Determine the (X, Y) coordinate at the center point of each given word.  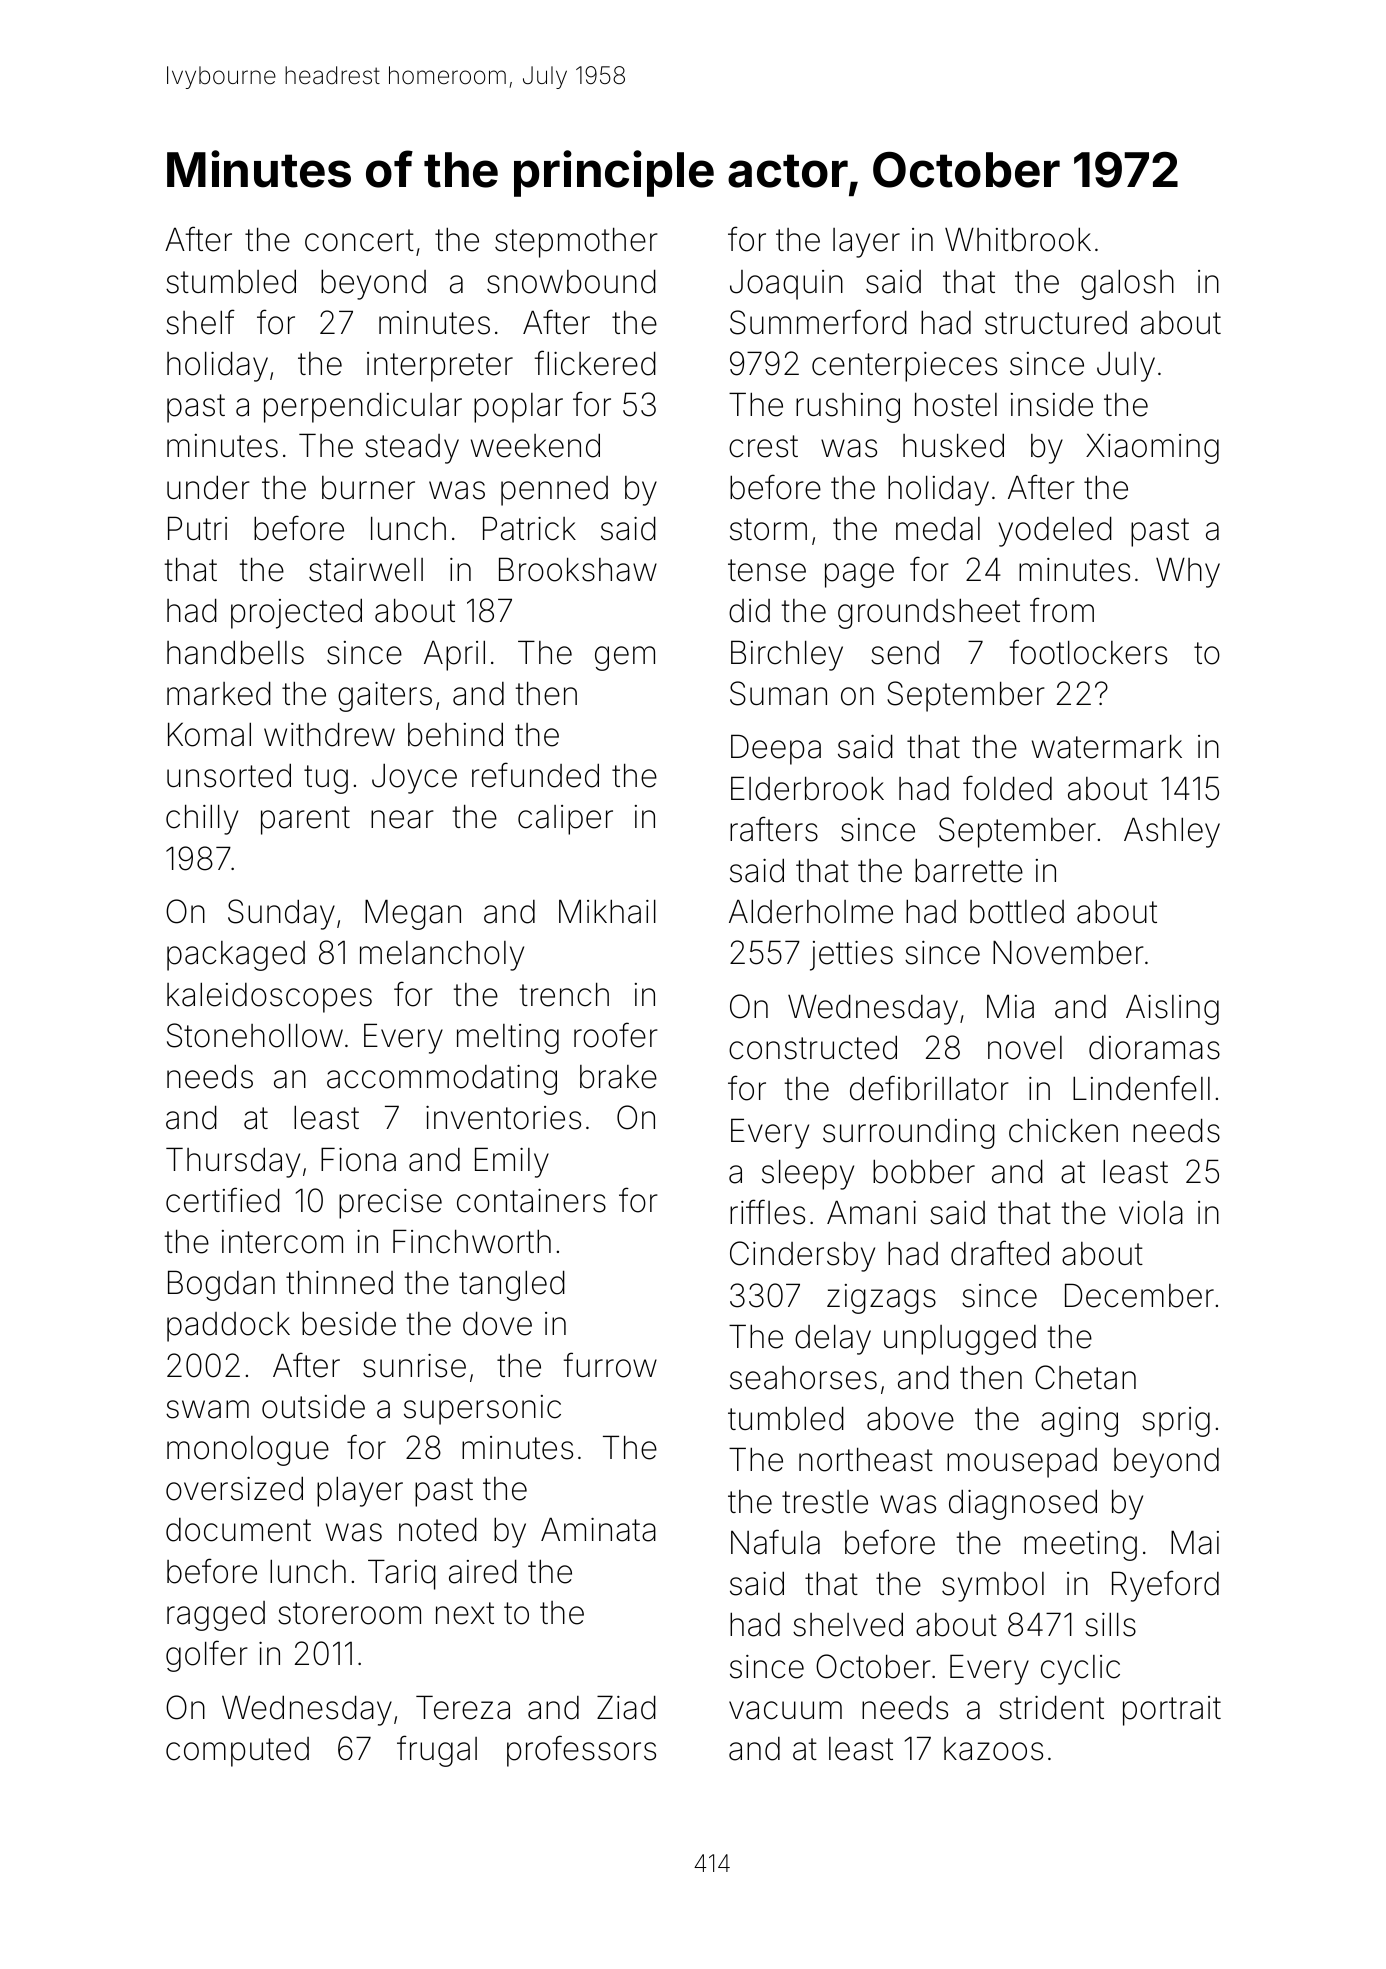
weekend (535, 445)
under (208, 487)
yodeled (1055, 531)
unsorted (229, 775)
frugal (437, 1751)
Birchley (787, 655)
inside (1052, 405)
